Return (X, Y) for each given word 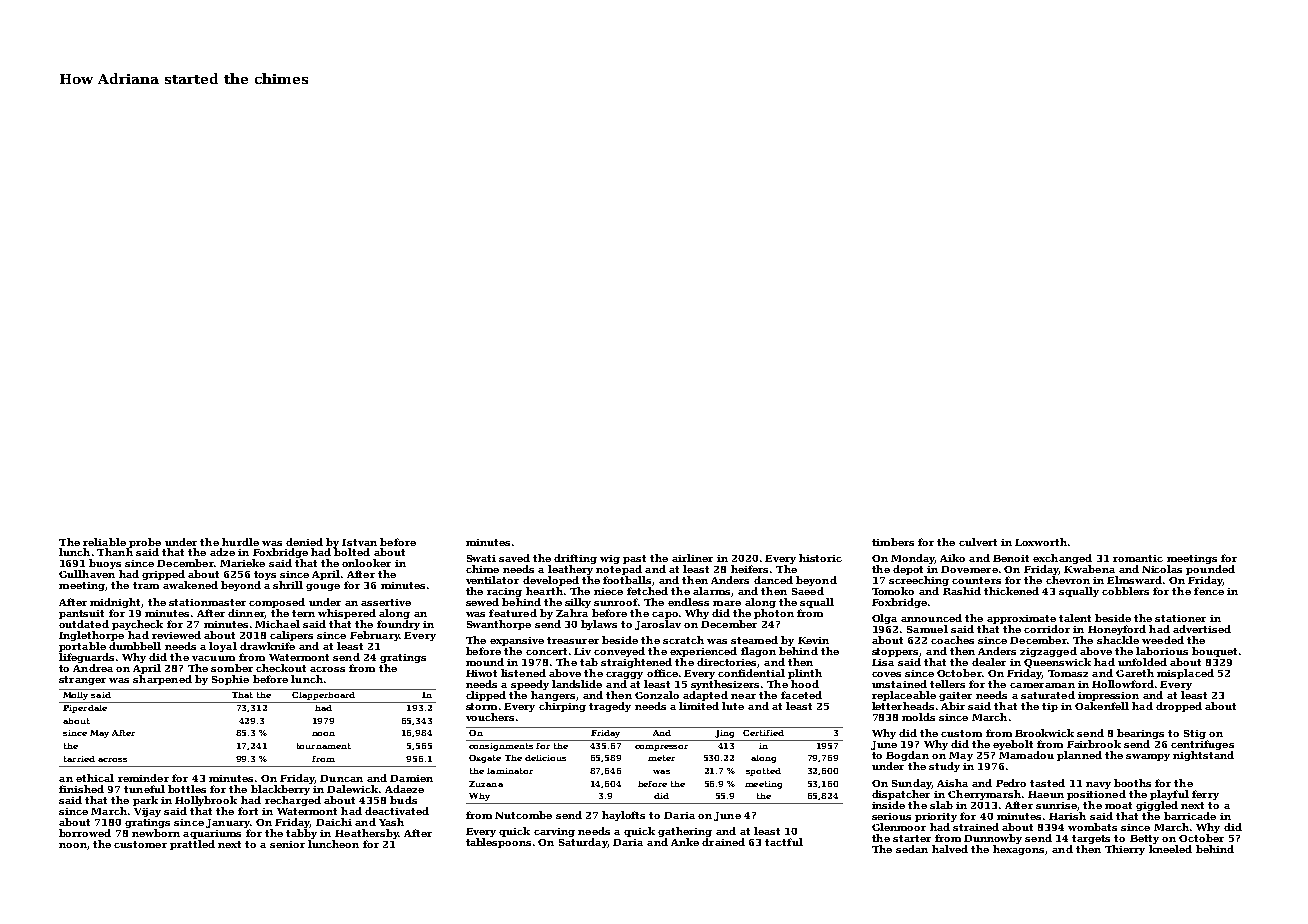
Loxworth (1041, 542)
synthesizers (725, 685)
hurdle (240, 542)
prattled (192, 845)
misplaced (1185, 674)
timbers (893, 542)
